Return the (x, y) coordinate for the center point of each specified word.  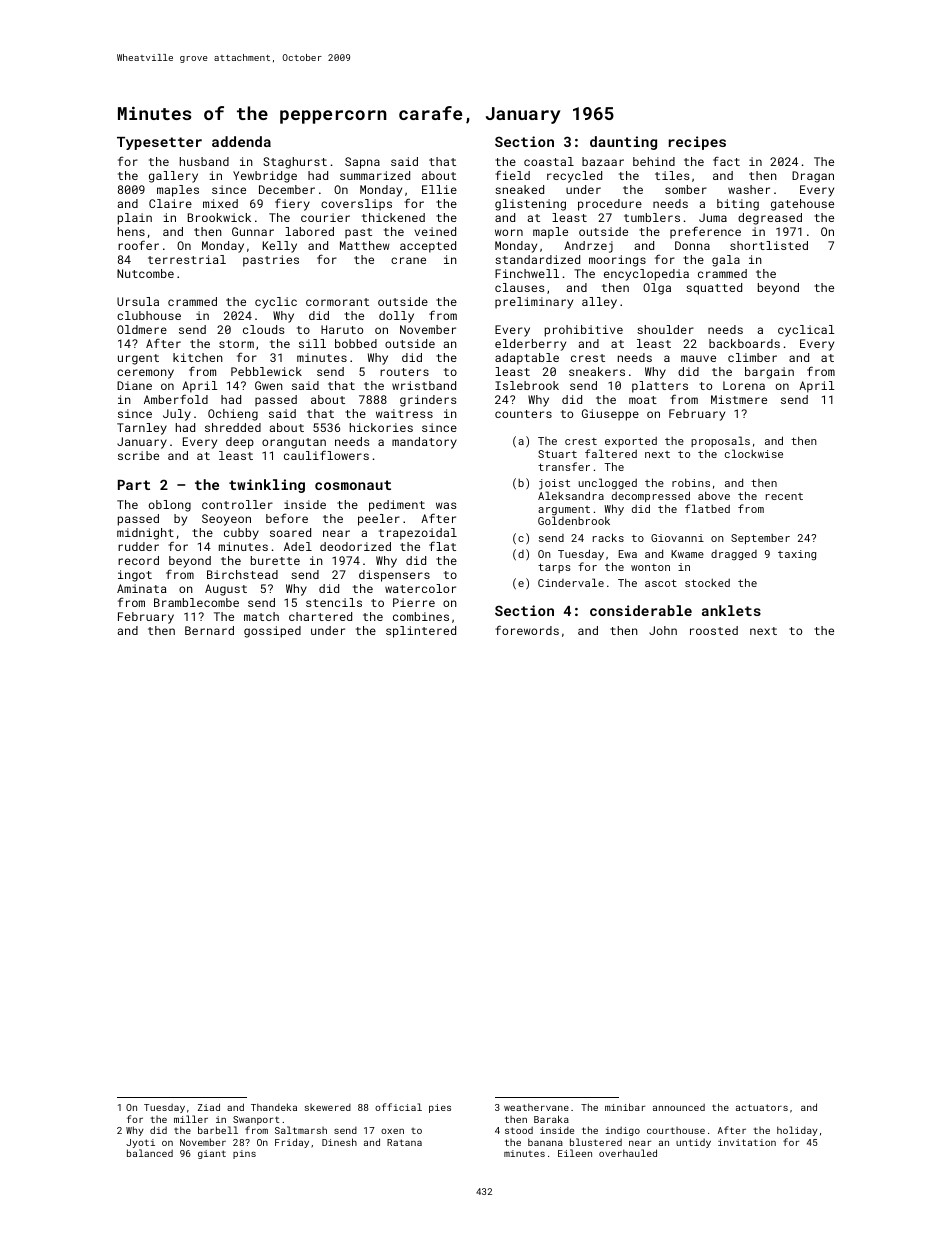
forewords (527, 630)
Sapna (362, 163)
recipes (697, 143)
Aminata (141, 588)
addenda (241, 141)
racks (608, 537)
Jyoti (140, 1143)
